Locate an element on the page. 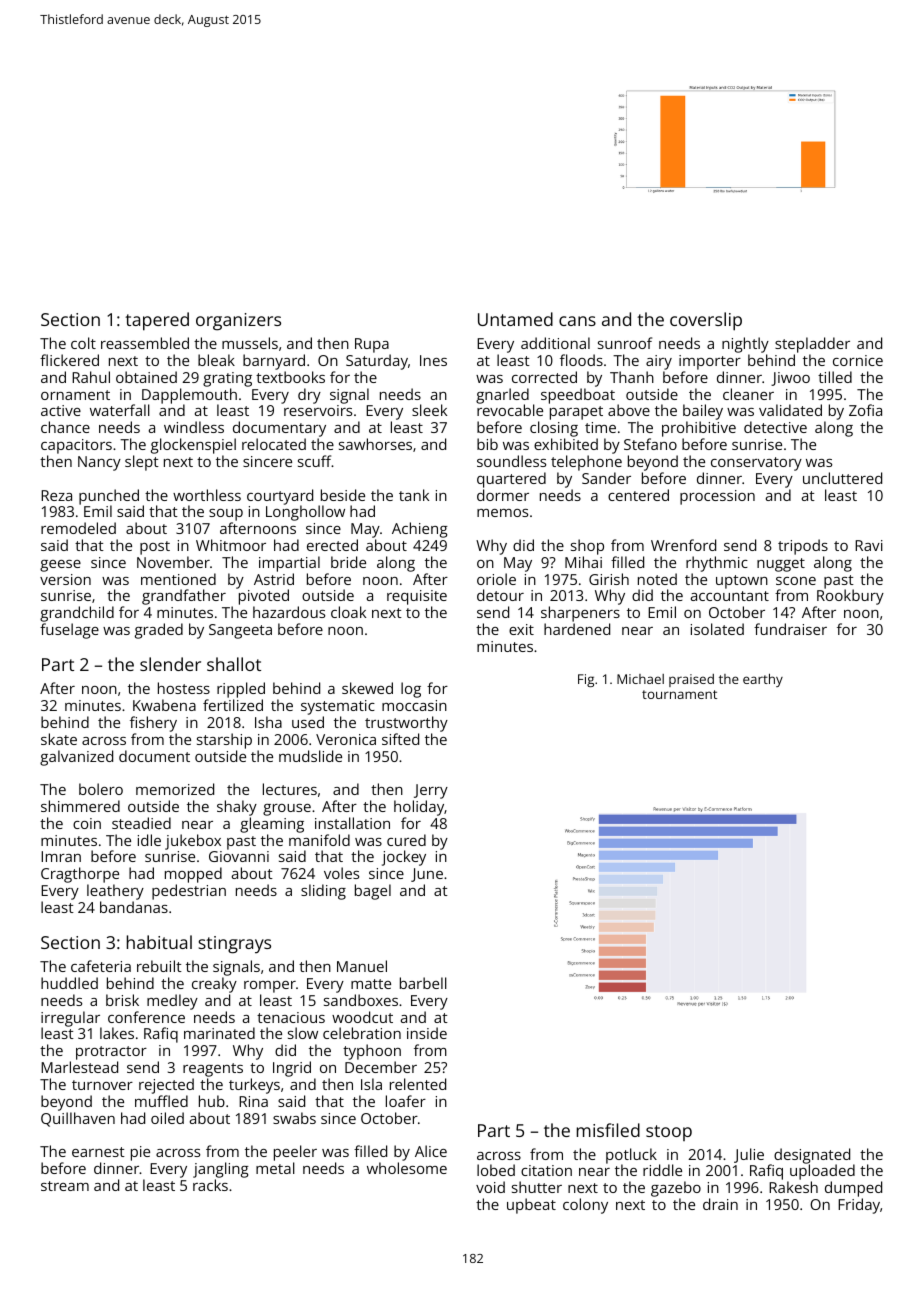  drain is located at coordinates (720, 1204).
